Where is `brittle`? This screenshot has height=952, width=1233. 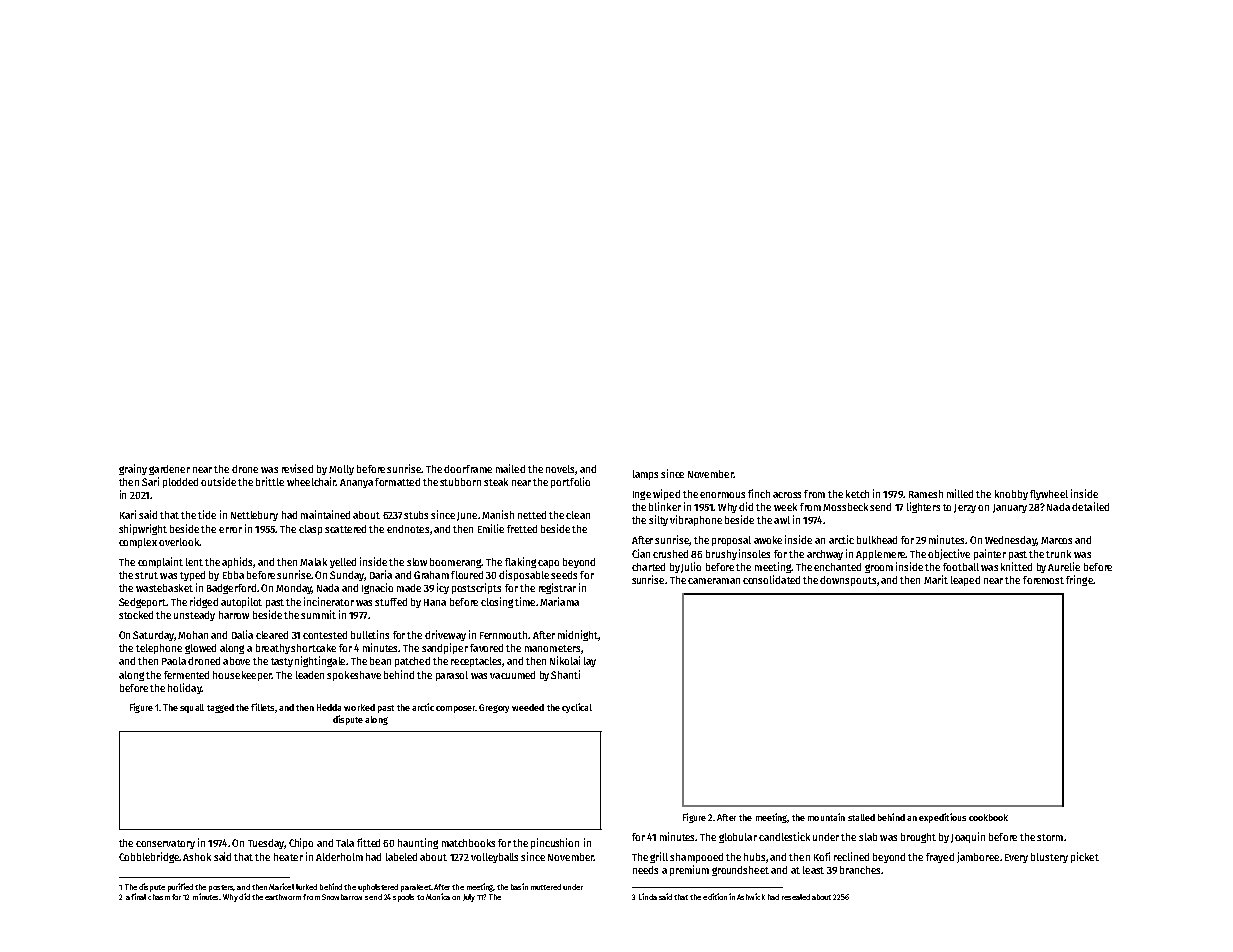 brittle is located at coordinates (270, 481).
